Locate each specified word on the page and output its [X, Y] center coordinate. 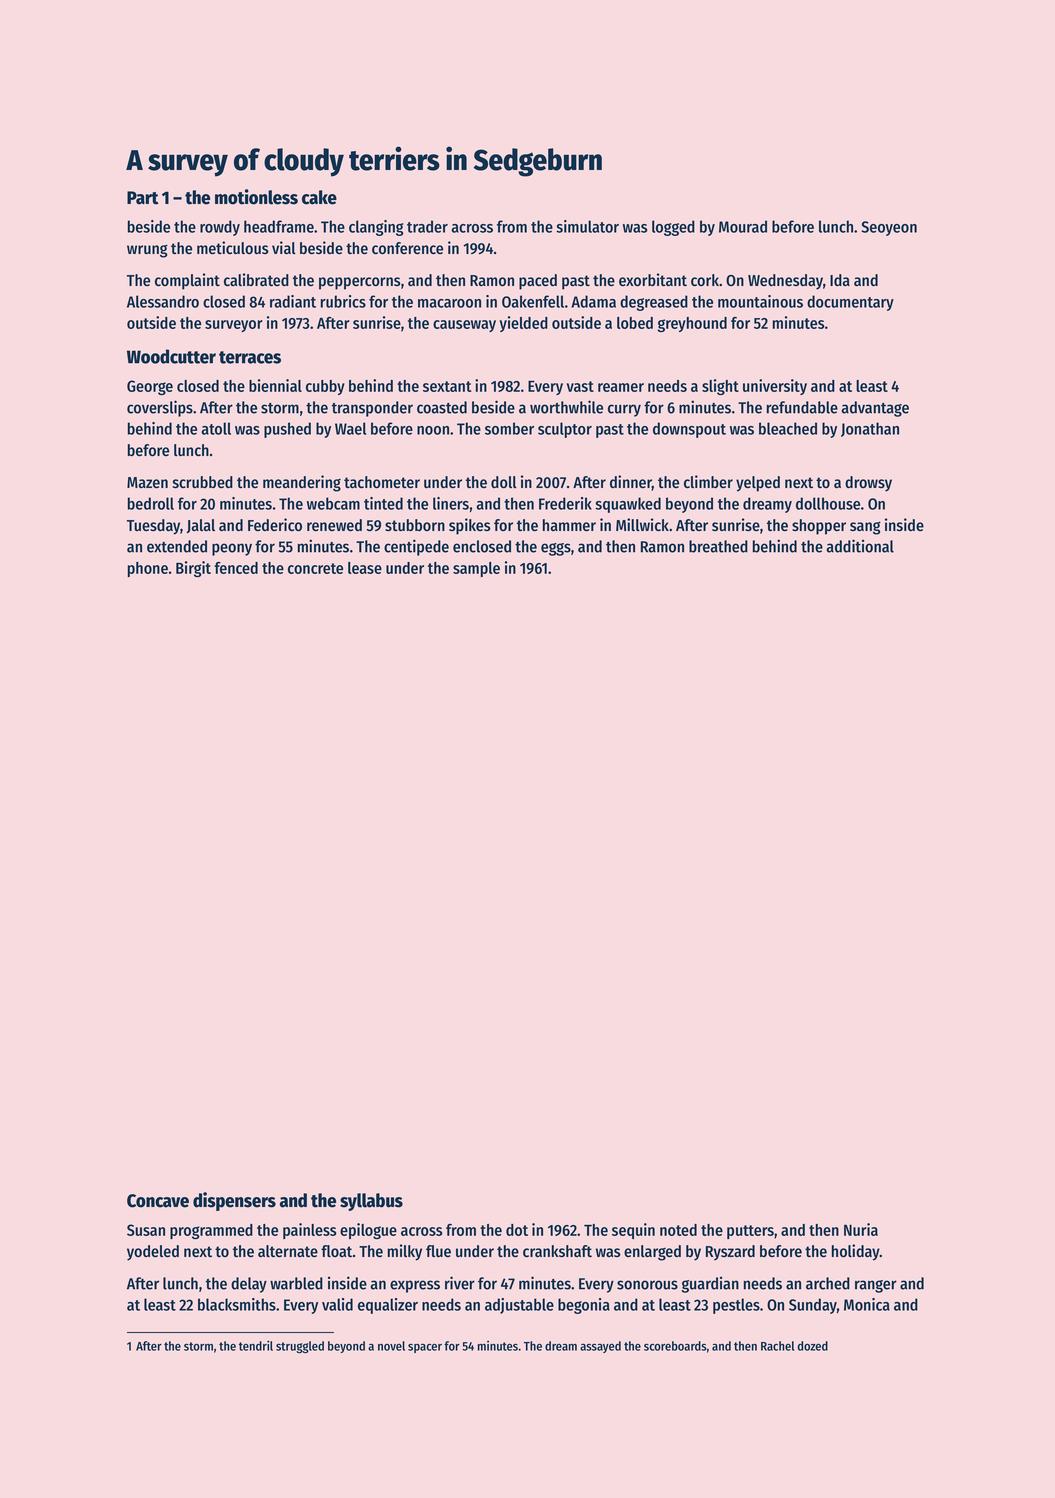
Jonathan [870, 429]
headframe [279, 226]
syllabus [371, 1202]
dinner [631, 483]
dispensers [234, 1201]
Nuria [861, 1229]
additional [860, 546]
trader [427, 226]
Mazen [147, 482]
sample [476, 569]
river [460, 1283]
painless [310, 1231]
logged [673, 228]
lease [365, 568]
